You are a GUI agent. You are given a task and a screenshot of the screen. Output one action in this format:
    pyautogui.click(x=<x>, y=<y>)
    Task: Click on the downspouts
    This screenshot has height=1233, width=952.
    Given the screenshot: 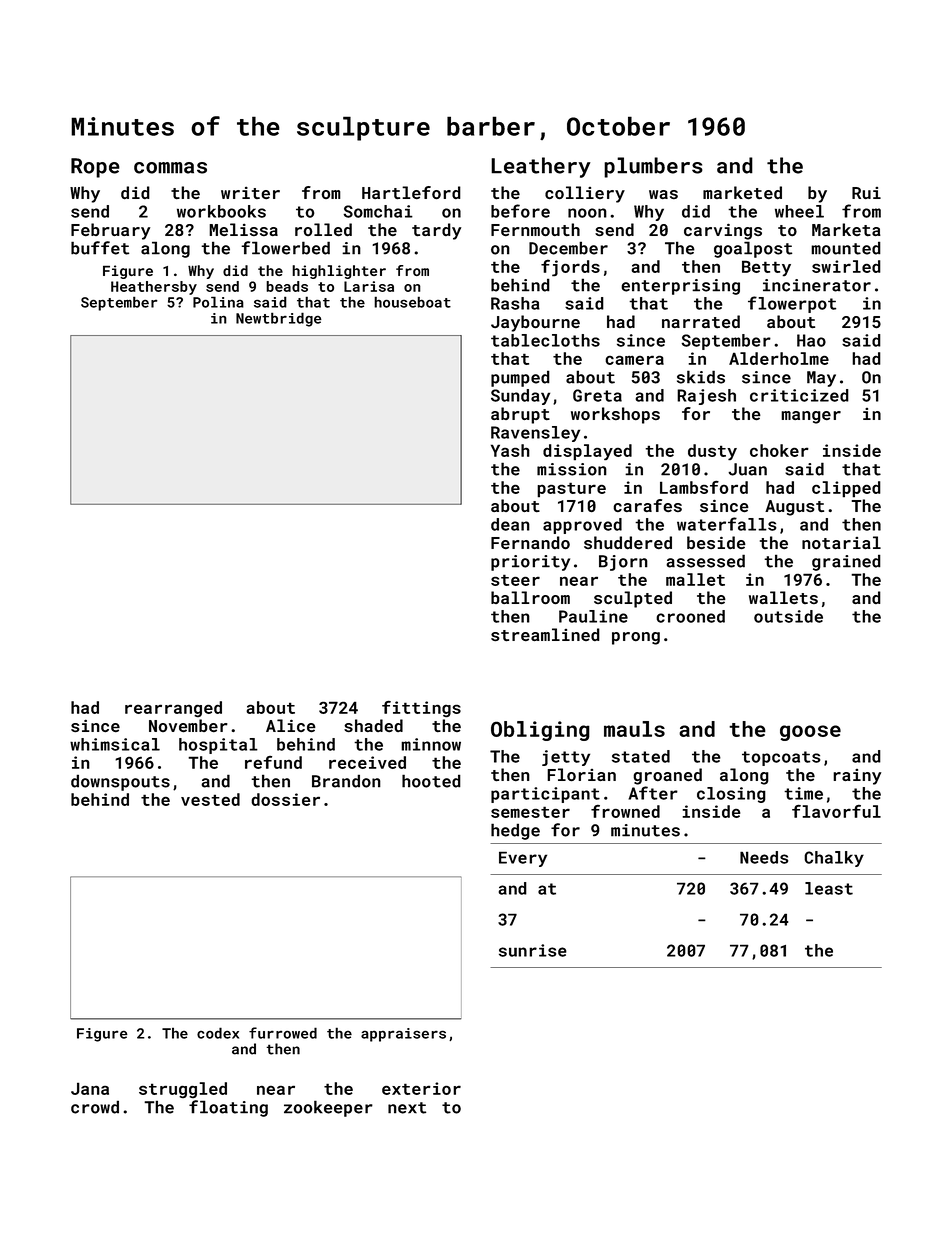 What is the action you would take?
    pyautogui.click(x=120, y=782)
